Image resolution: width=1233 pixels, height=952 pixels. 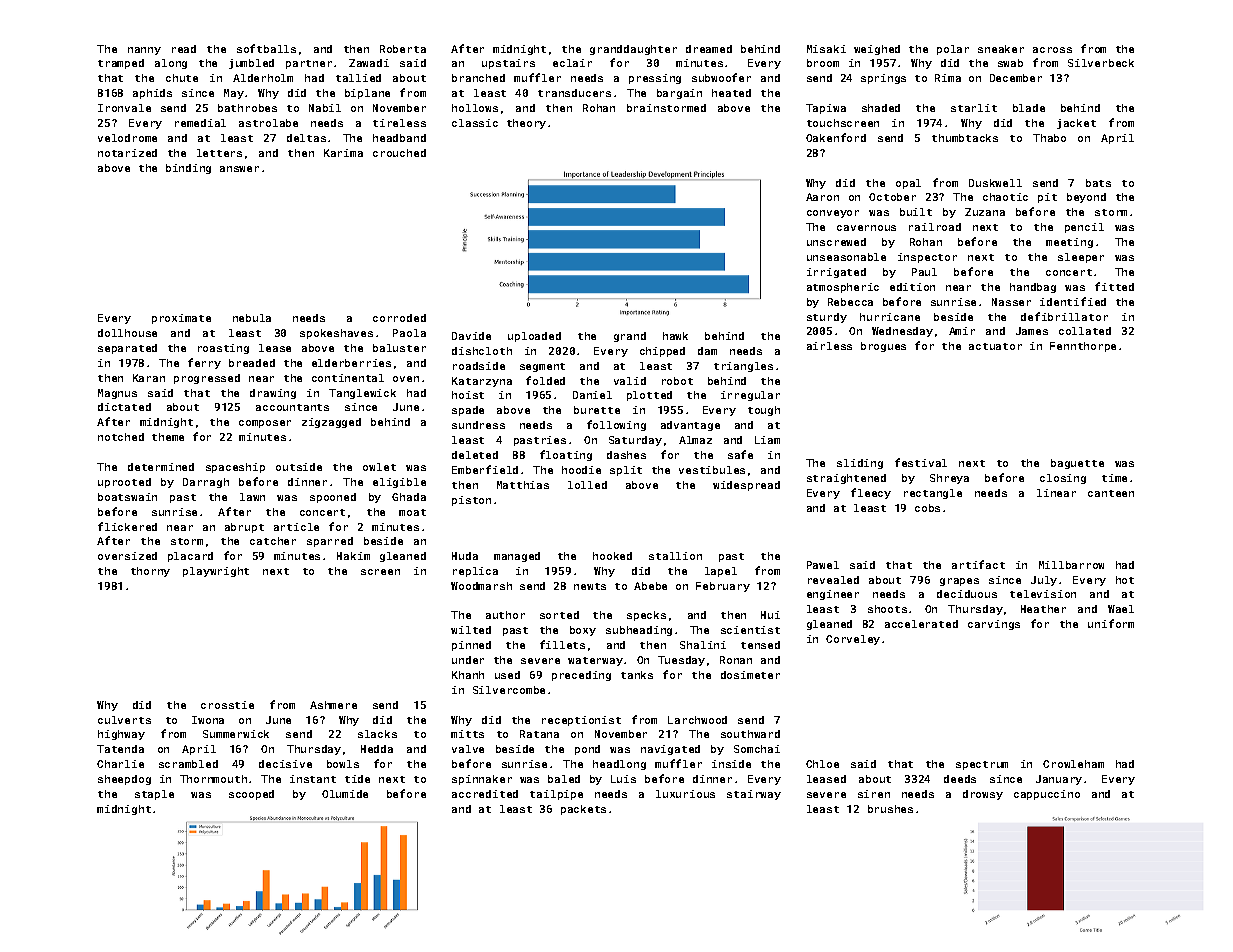 I want to click on crosstie, so click(x=227, y=705).
